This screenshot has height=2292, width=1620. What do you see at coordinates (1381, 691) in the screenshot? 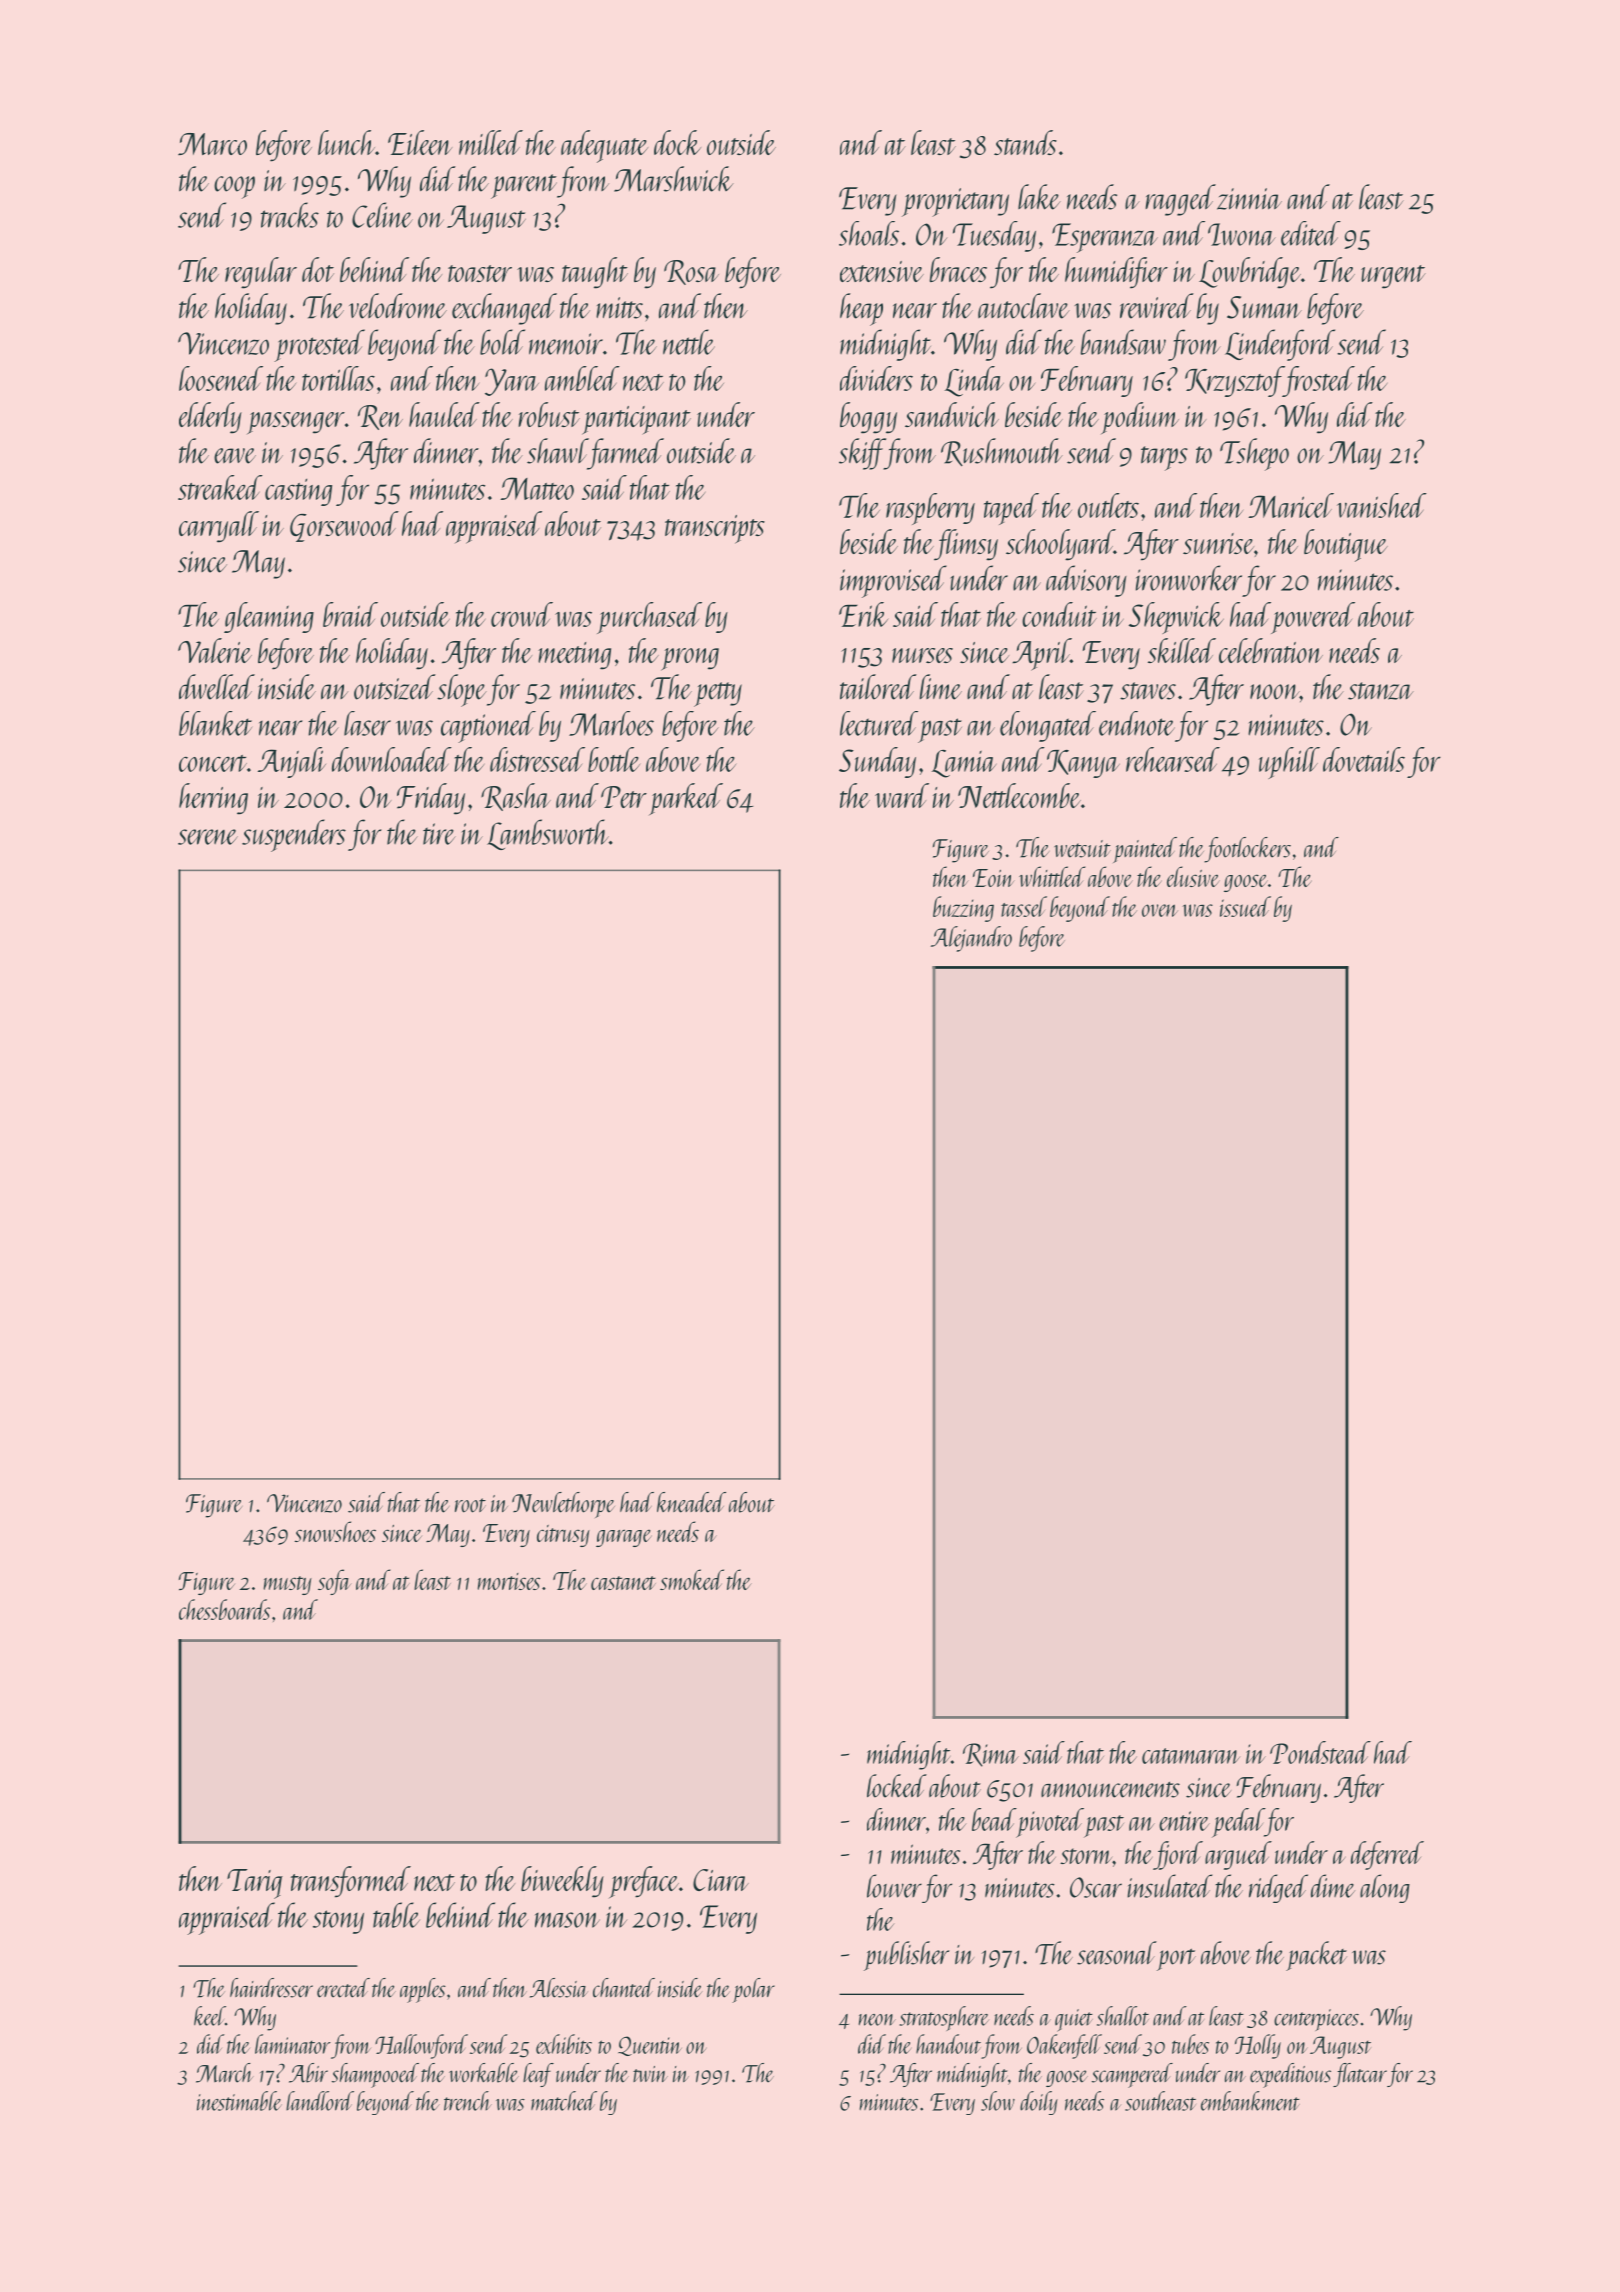
I see `stanza` at bounding box center [1381, 691].
